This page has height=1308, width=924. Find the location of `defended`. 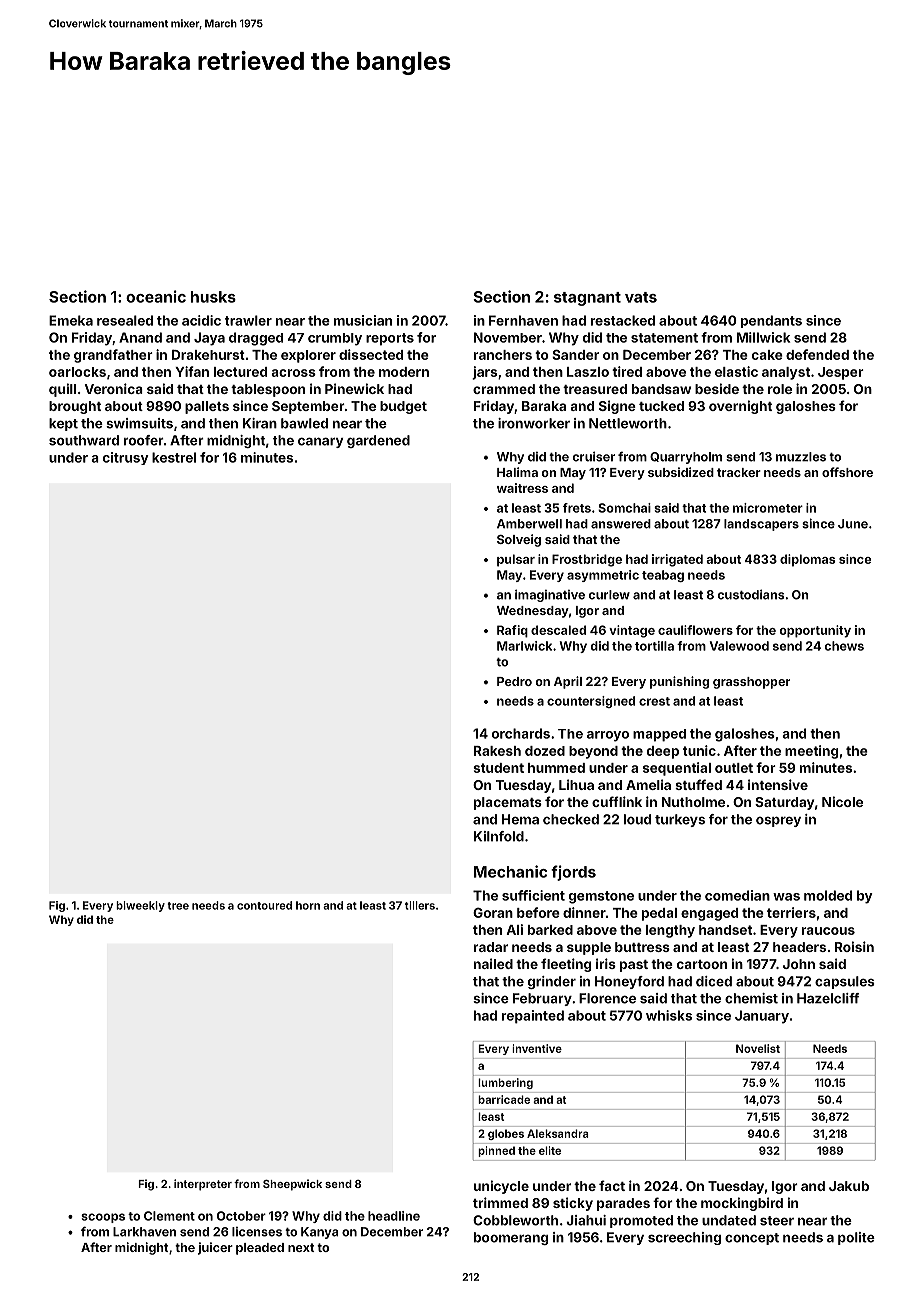

defended is located at coordinates (817, 354).
